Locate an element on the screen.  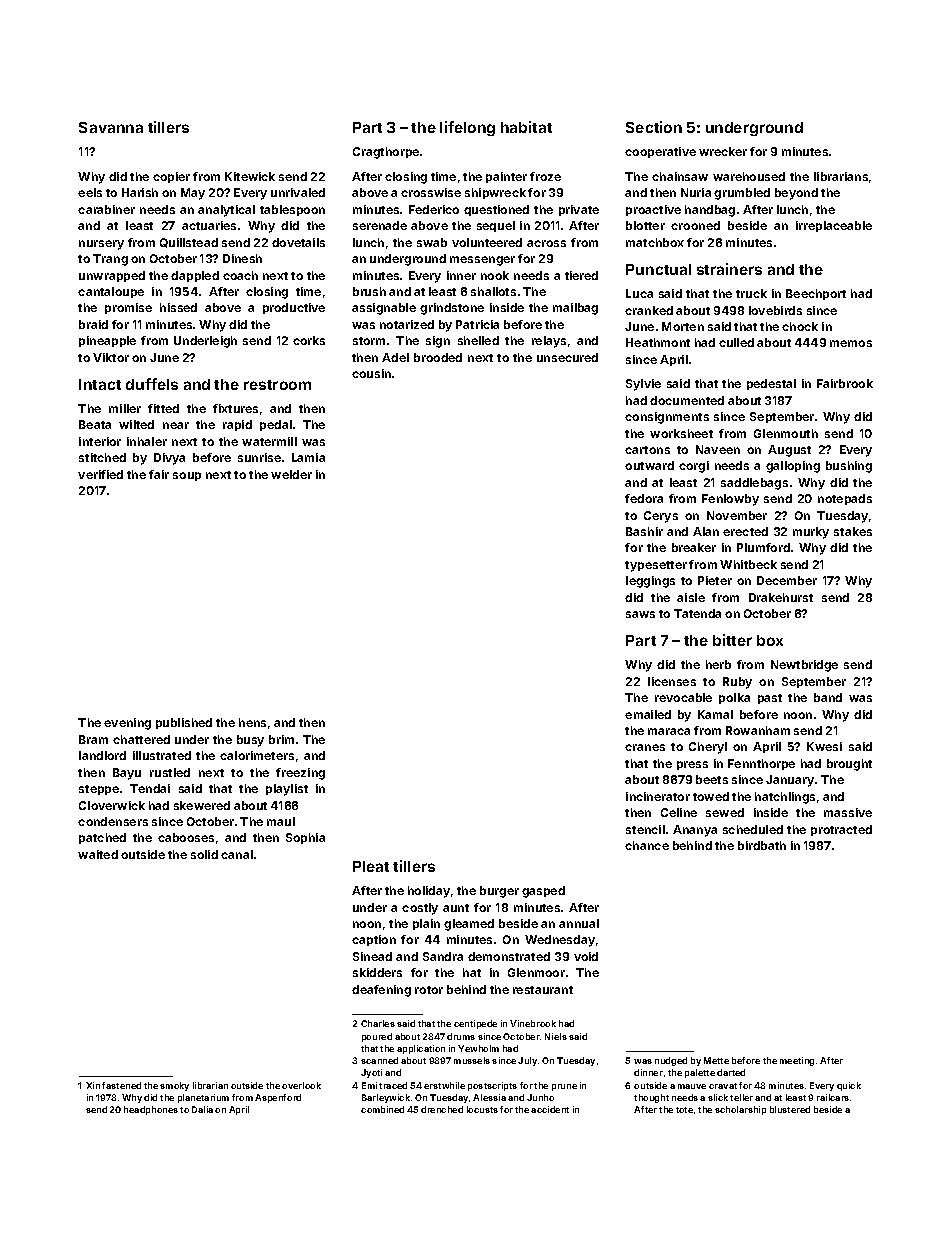
Lamia is located at coordinates (308, 457).
